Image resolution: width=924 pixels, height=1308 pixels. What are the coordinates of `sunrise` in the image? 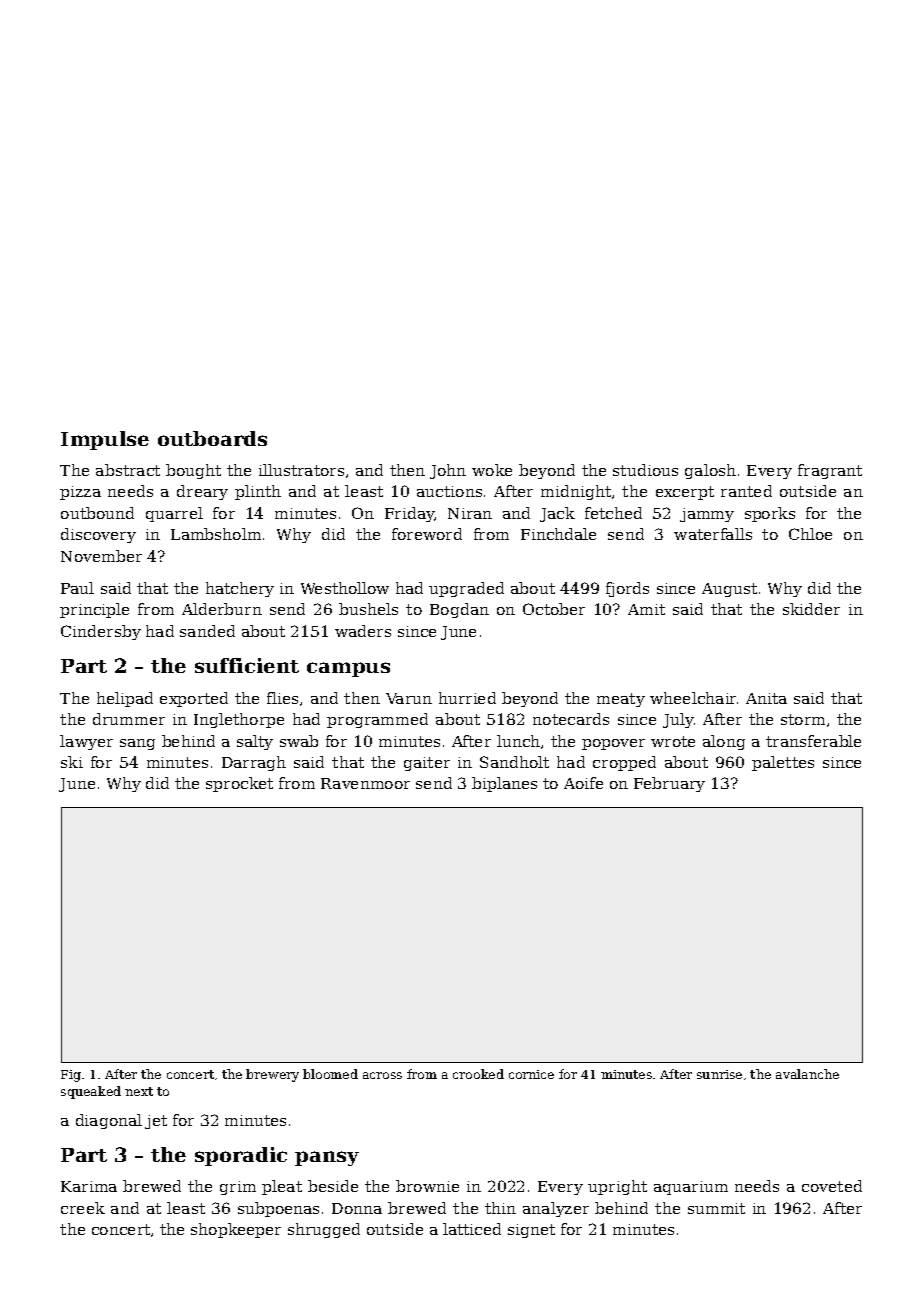 It's located at (719, 1074).
